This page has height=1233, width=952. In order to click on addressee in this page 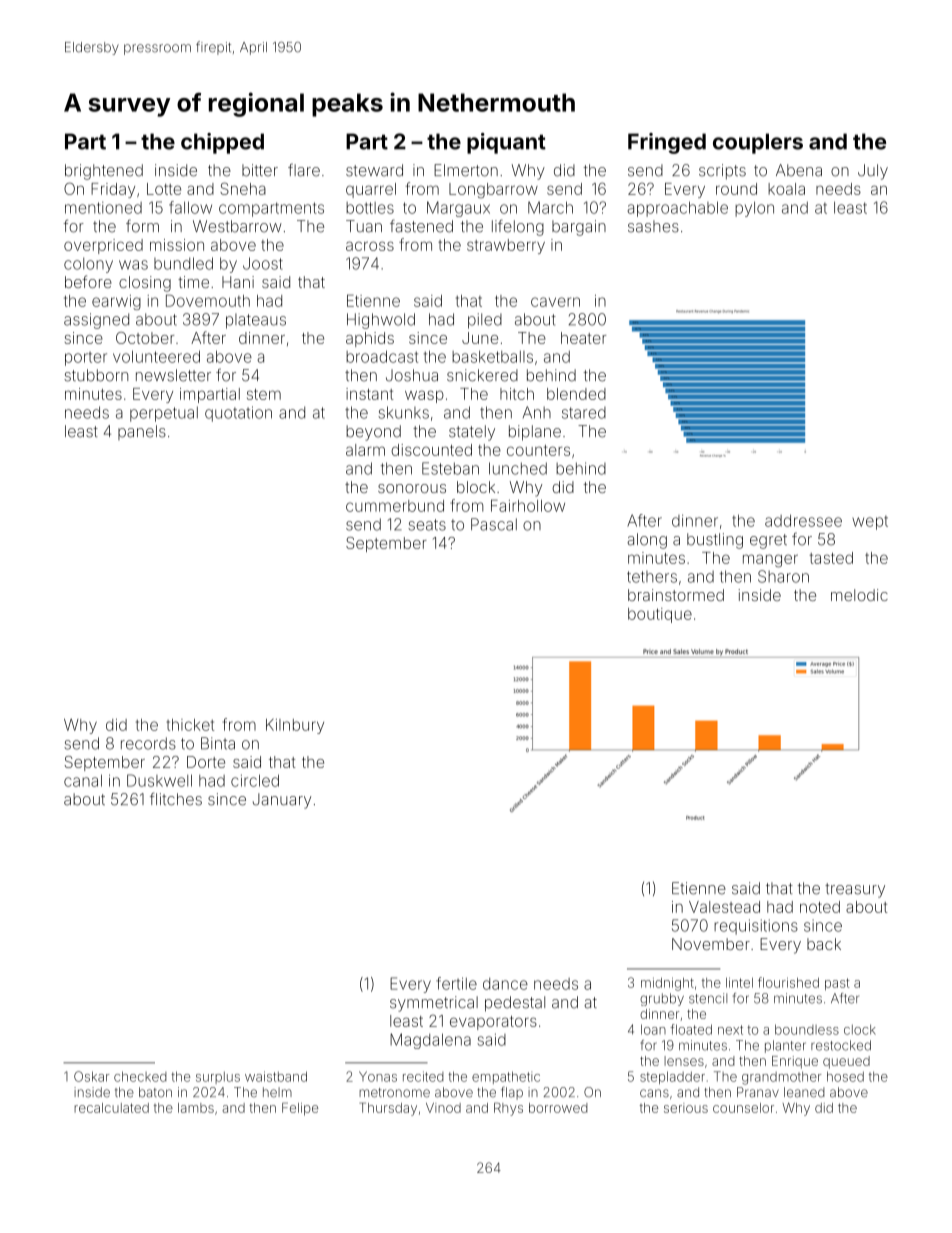, I will do `click(803, 520)`.
